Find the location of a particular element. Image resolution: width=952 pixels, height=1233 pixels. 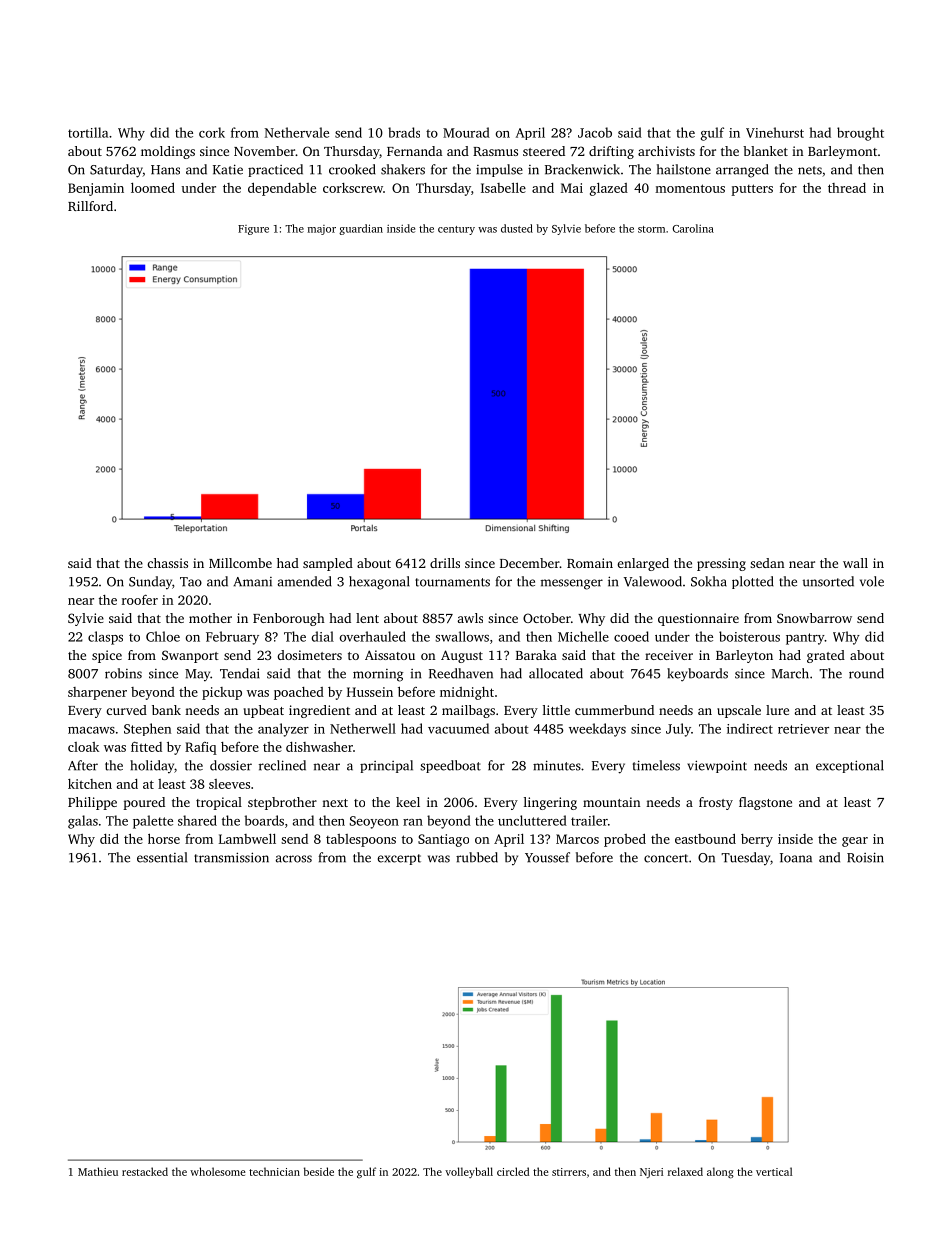

vertical is located at coordinates (774, 1171).
